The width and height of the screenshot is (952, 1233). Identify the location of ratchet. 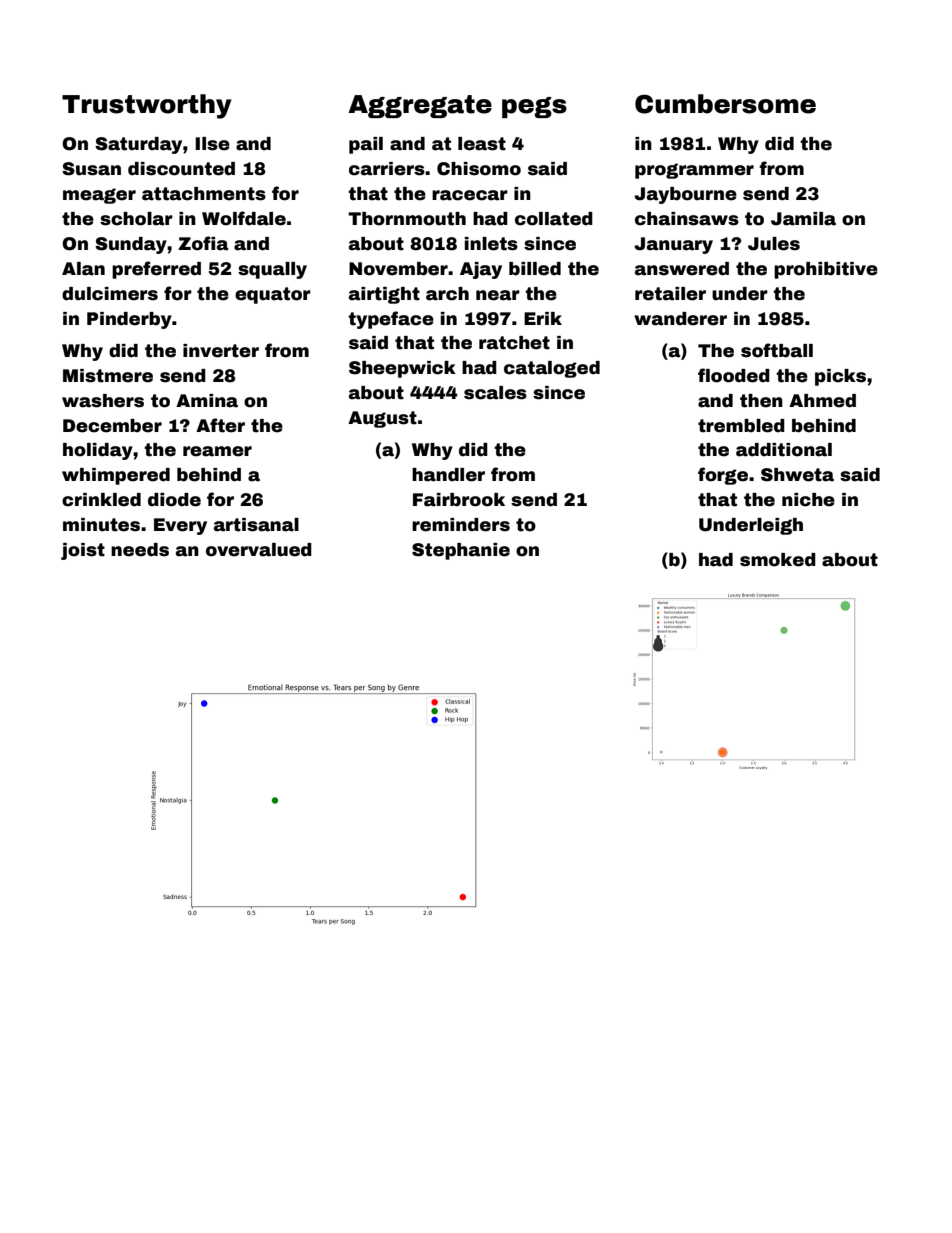
(514, 343).
